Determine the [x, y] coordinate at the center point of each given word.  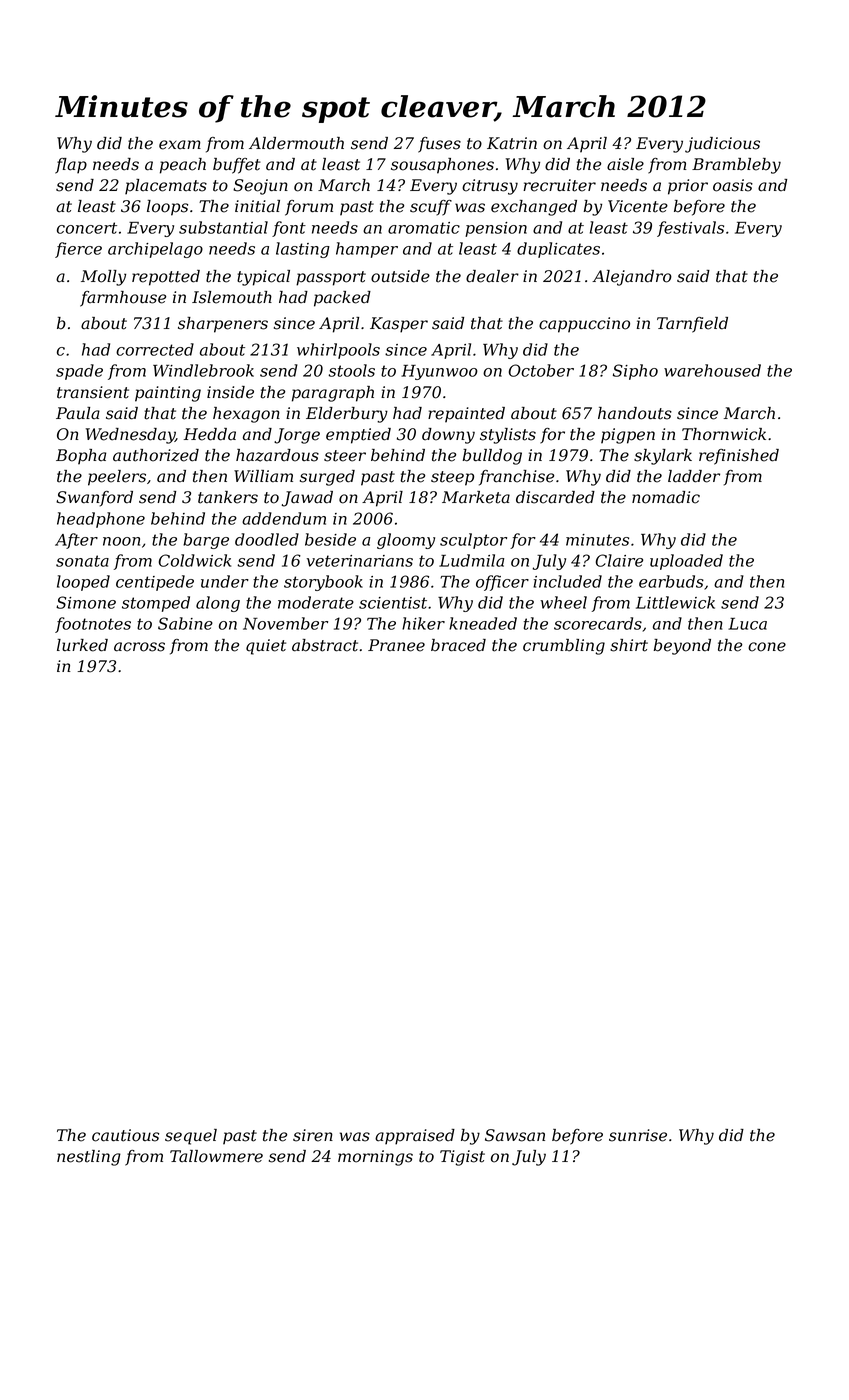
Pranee [396, 645]
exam [180, 145]
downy [448, 436]
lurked [82, 645]
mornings [375, 1158]
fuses [439, 145]
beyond [682, 647]
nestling [89, 1158]
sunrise [638, 1135]
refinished [739, 457]
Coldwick [195, 560]
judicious [722, 145]
